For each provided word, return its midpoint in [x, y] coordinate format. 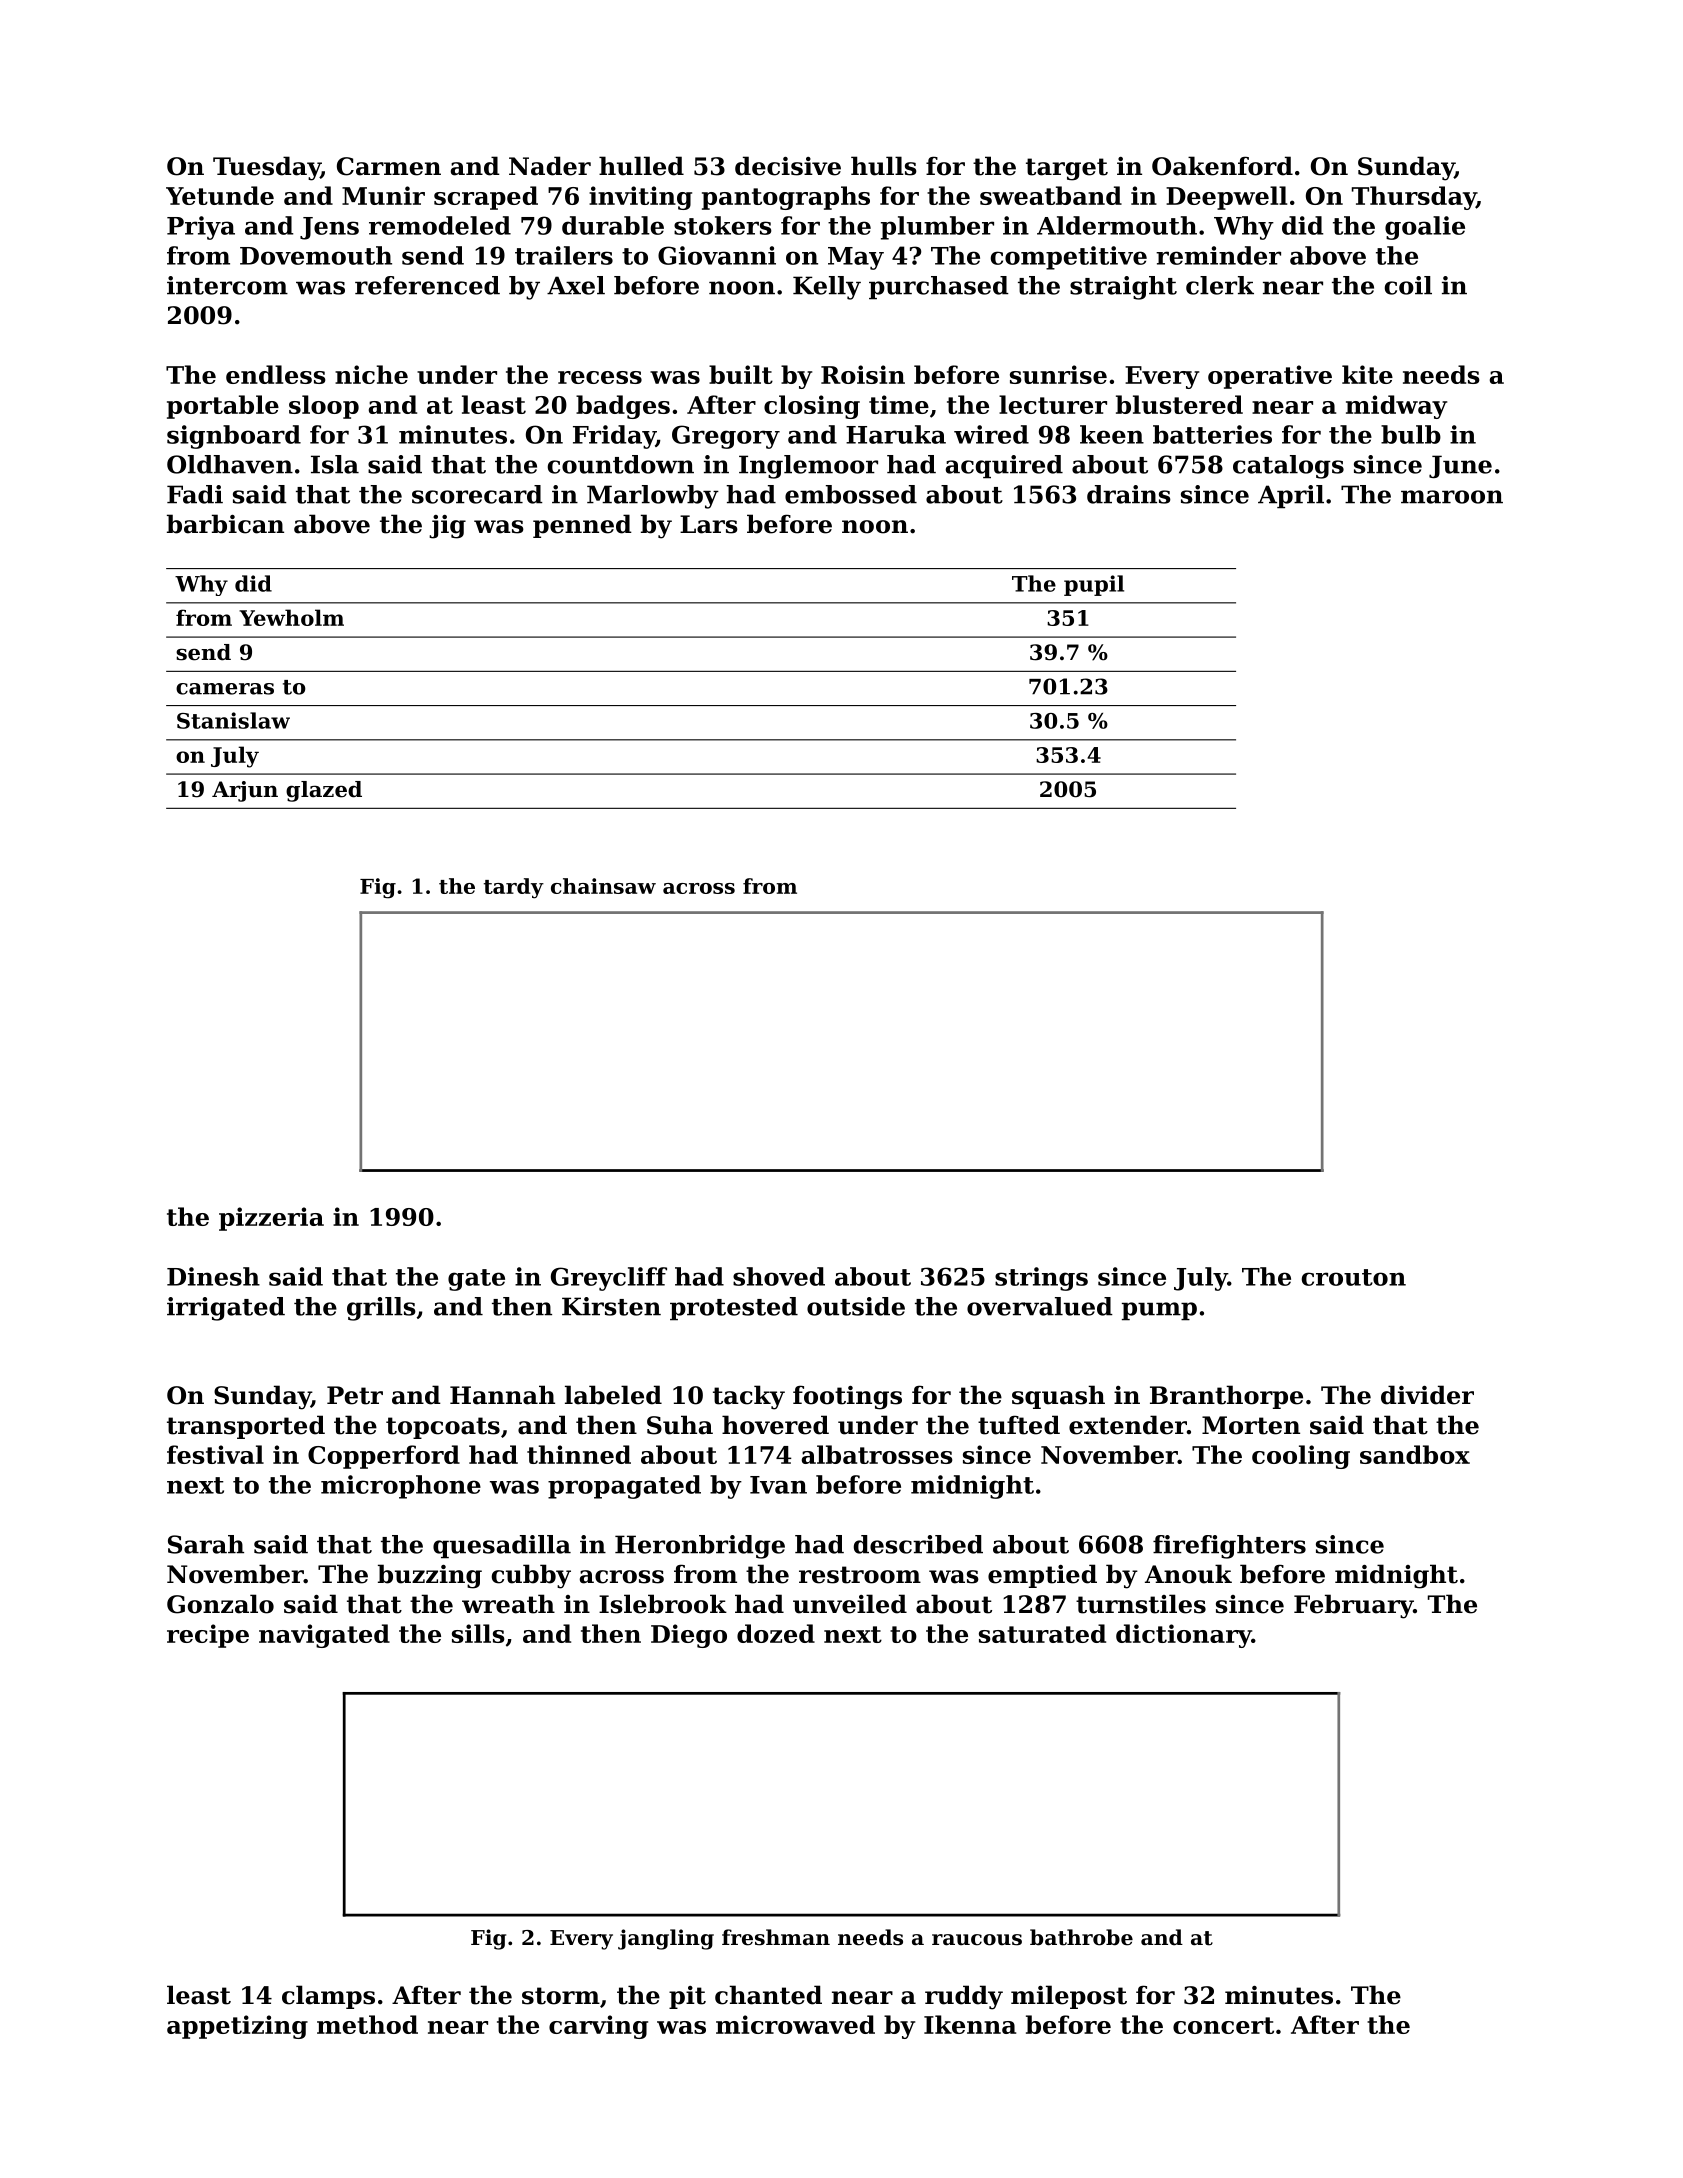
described [918, 1544]
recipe [208, 1636]
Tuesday [267, 168]
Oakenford [1222, 166]
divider [1427, 1395]
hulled [641, 166]
